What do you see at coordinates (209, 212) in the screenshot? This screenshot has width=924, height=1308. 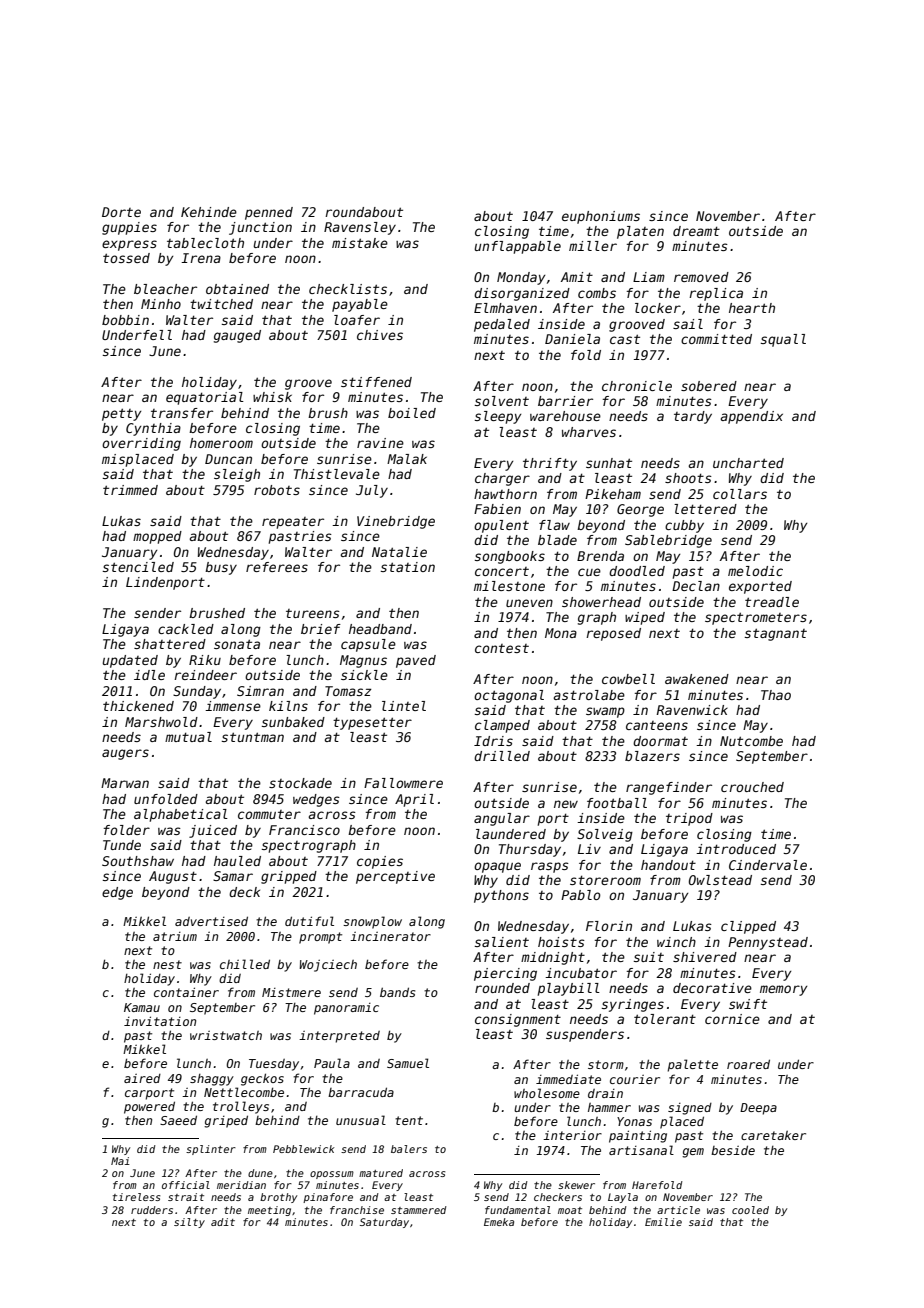 I see `Kehinde` at bounding box center [209, 212].
